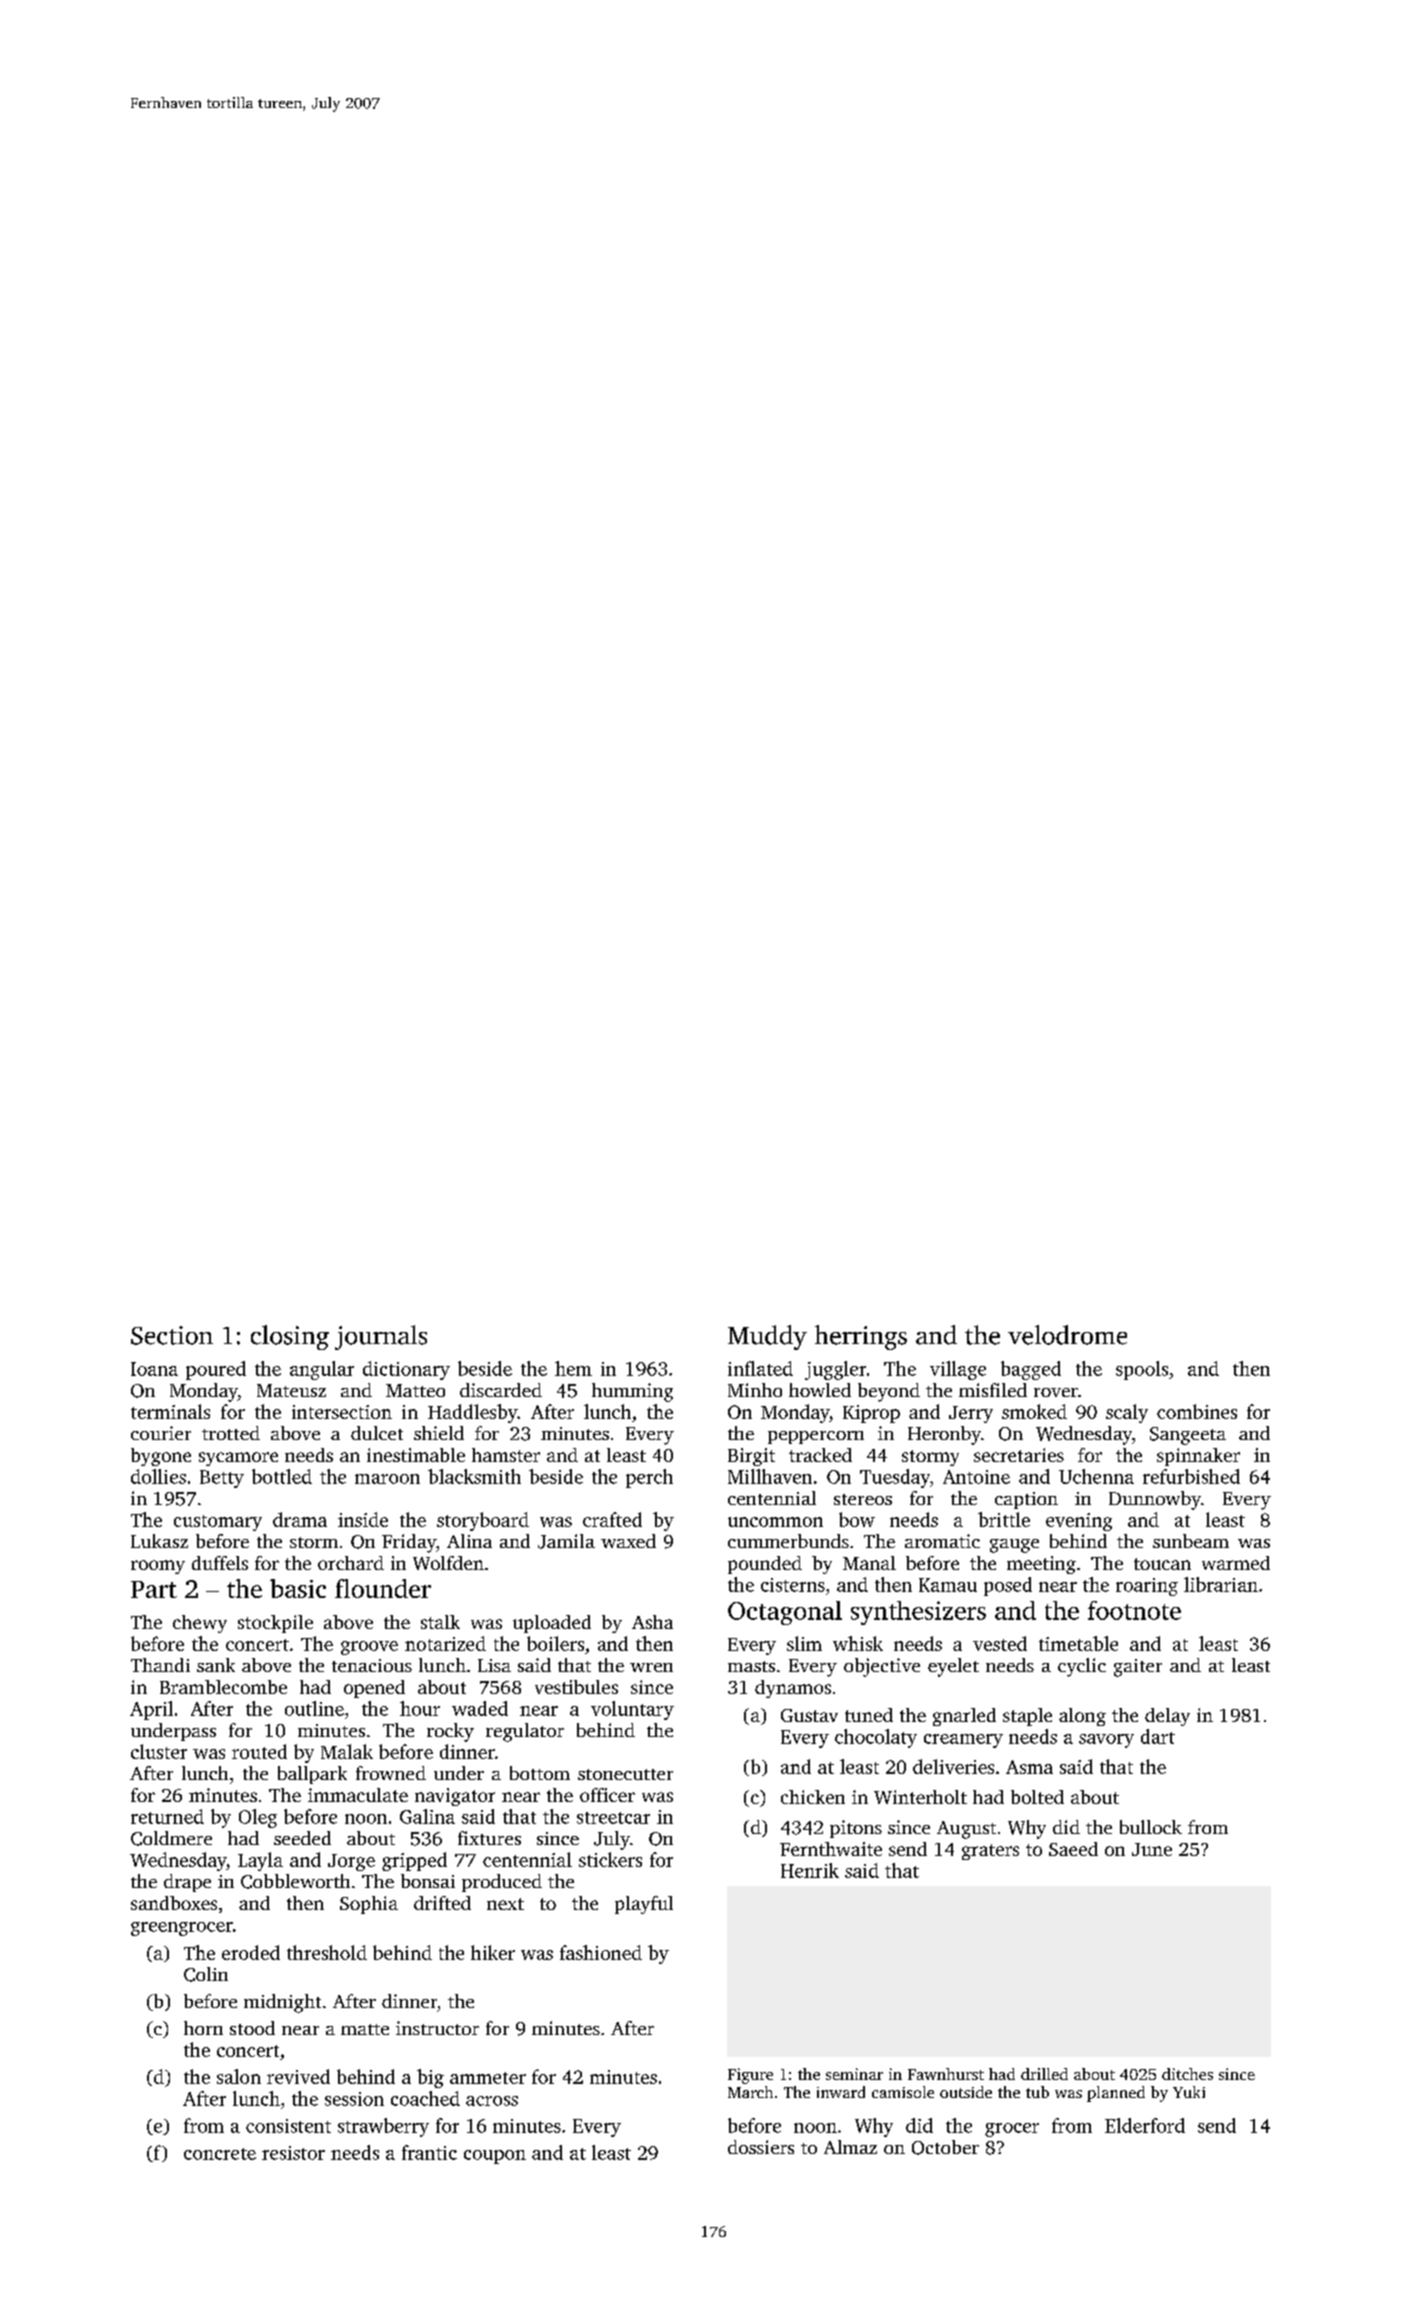 The width and height of the screenshot is (1401, 2308). Describe the element at coordinates (809, 1715) in the screenshot. I see `Gustav` at that location.
